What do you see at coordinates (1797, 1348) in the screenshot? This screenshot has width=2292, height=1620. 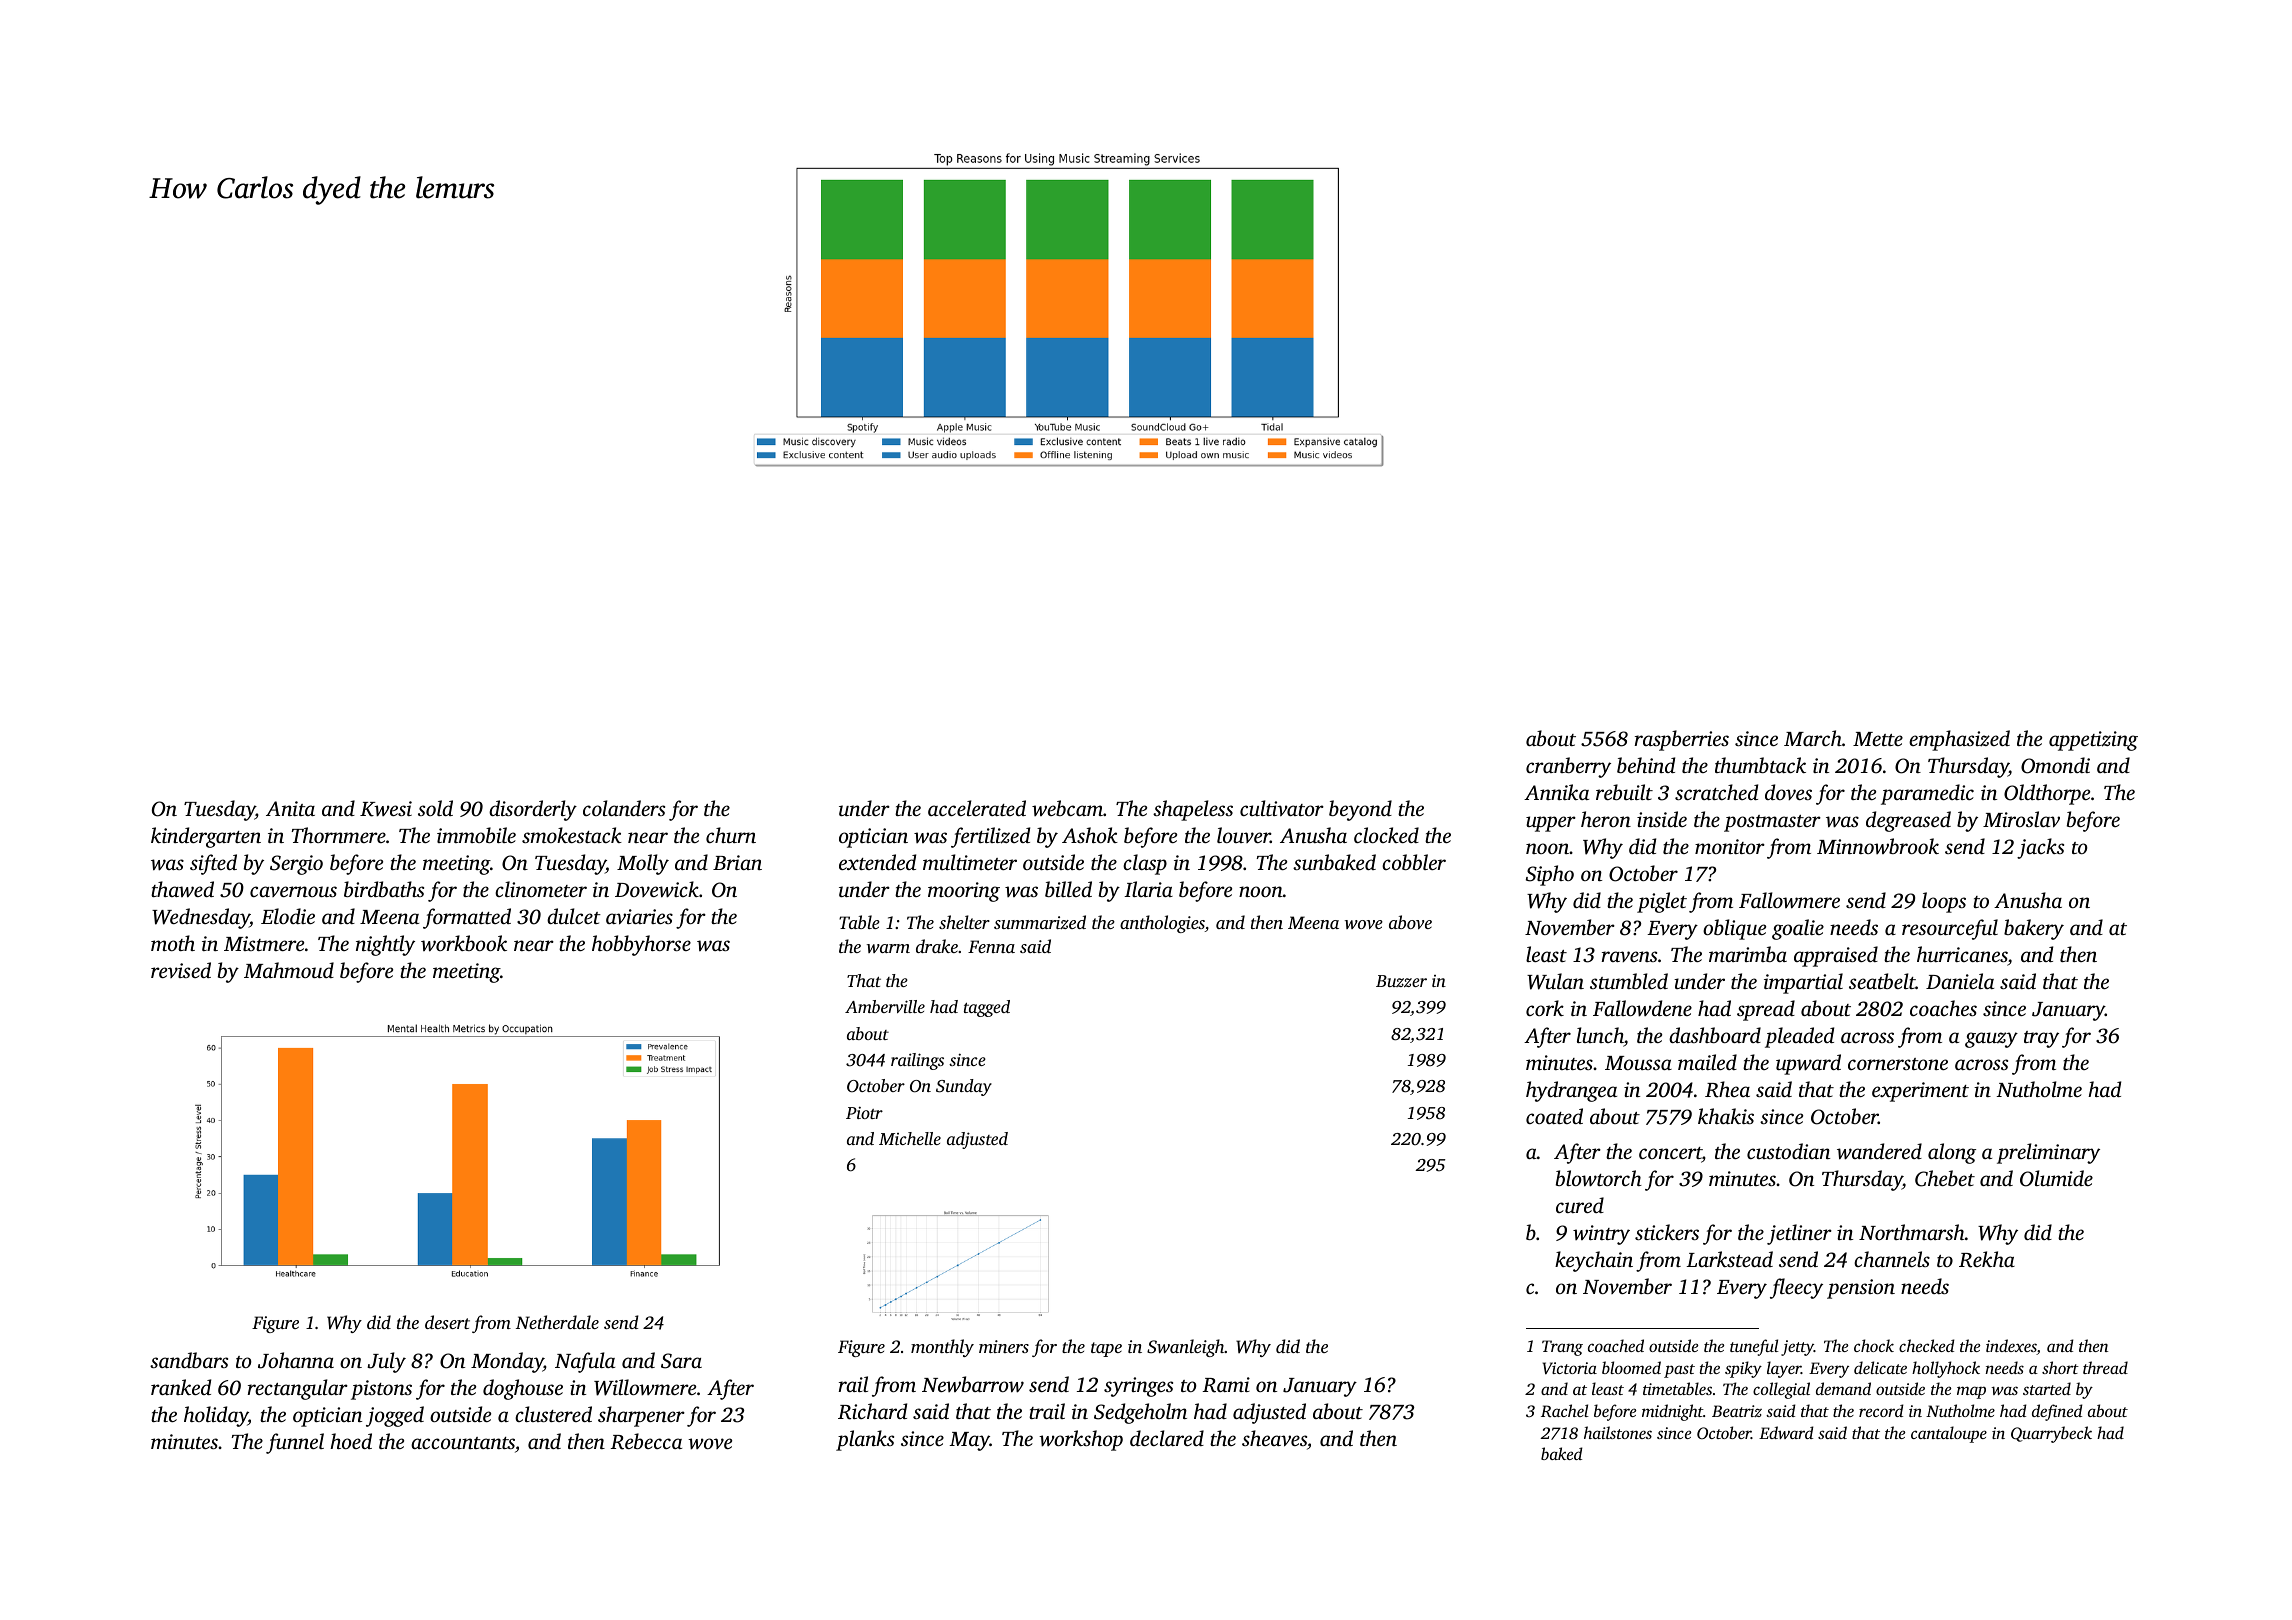 I see `jetty` at bounding box center [1797, 1348].
